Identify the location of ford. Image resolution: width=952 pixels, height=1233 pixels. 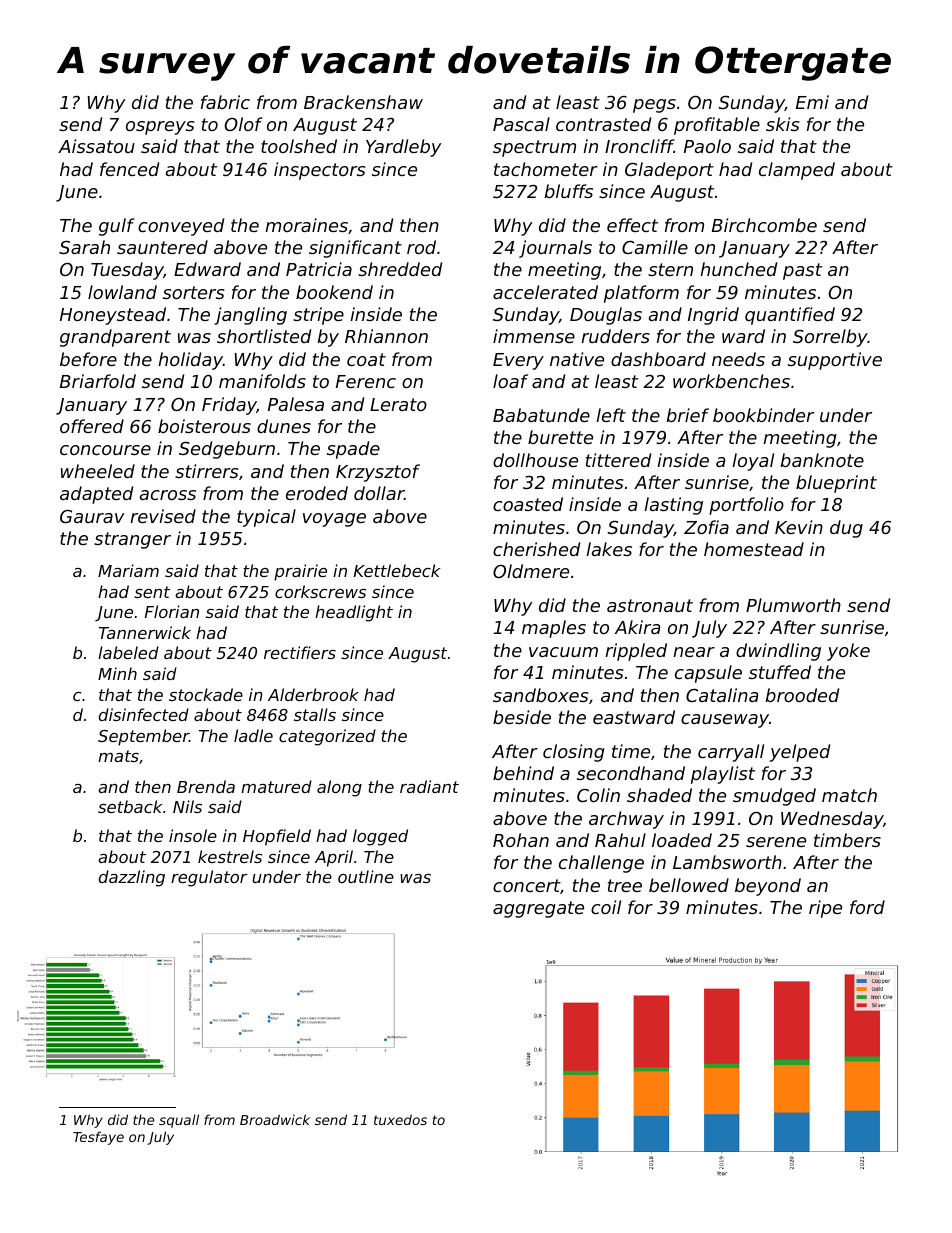
(867, 907).
